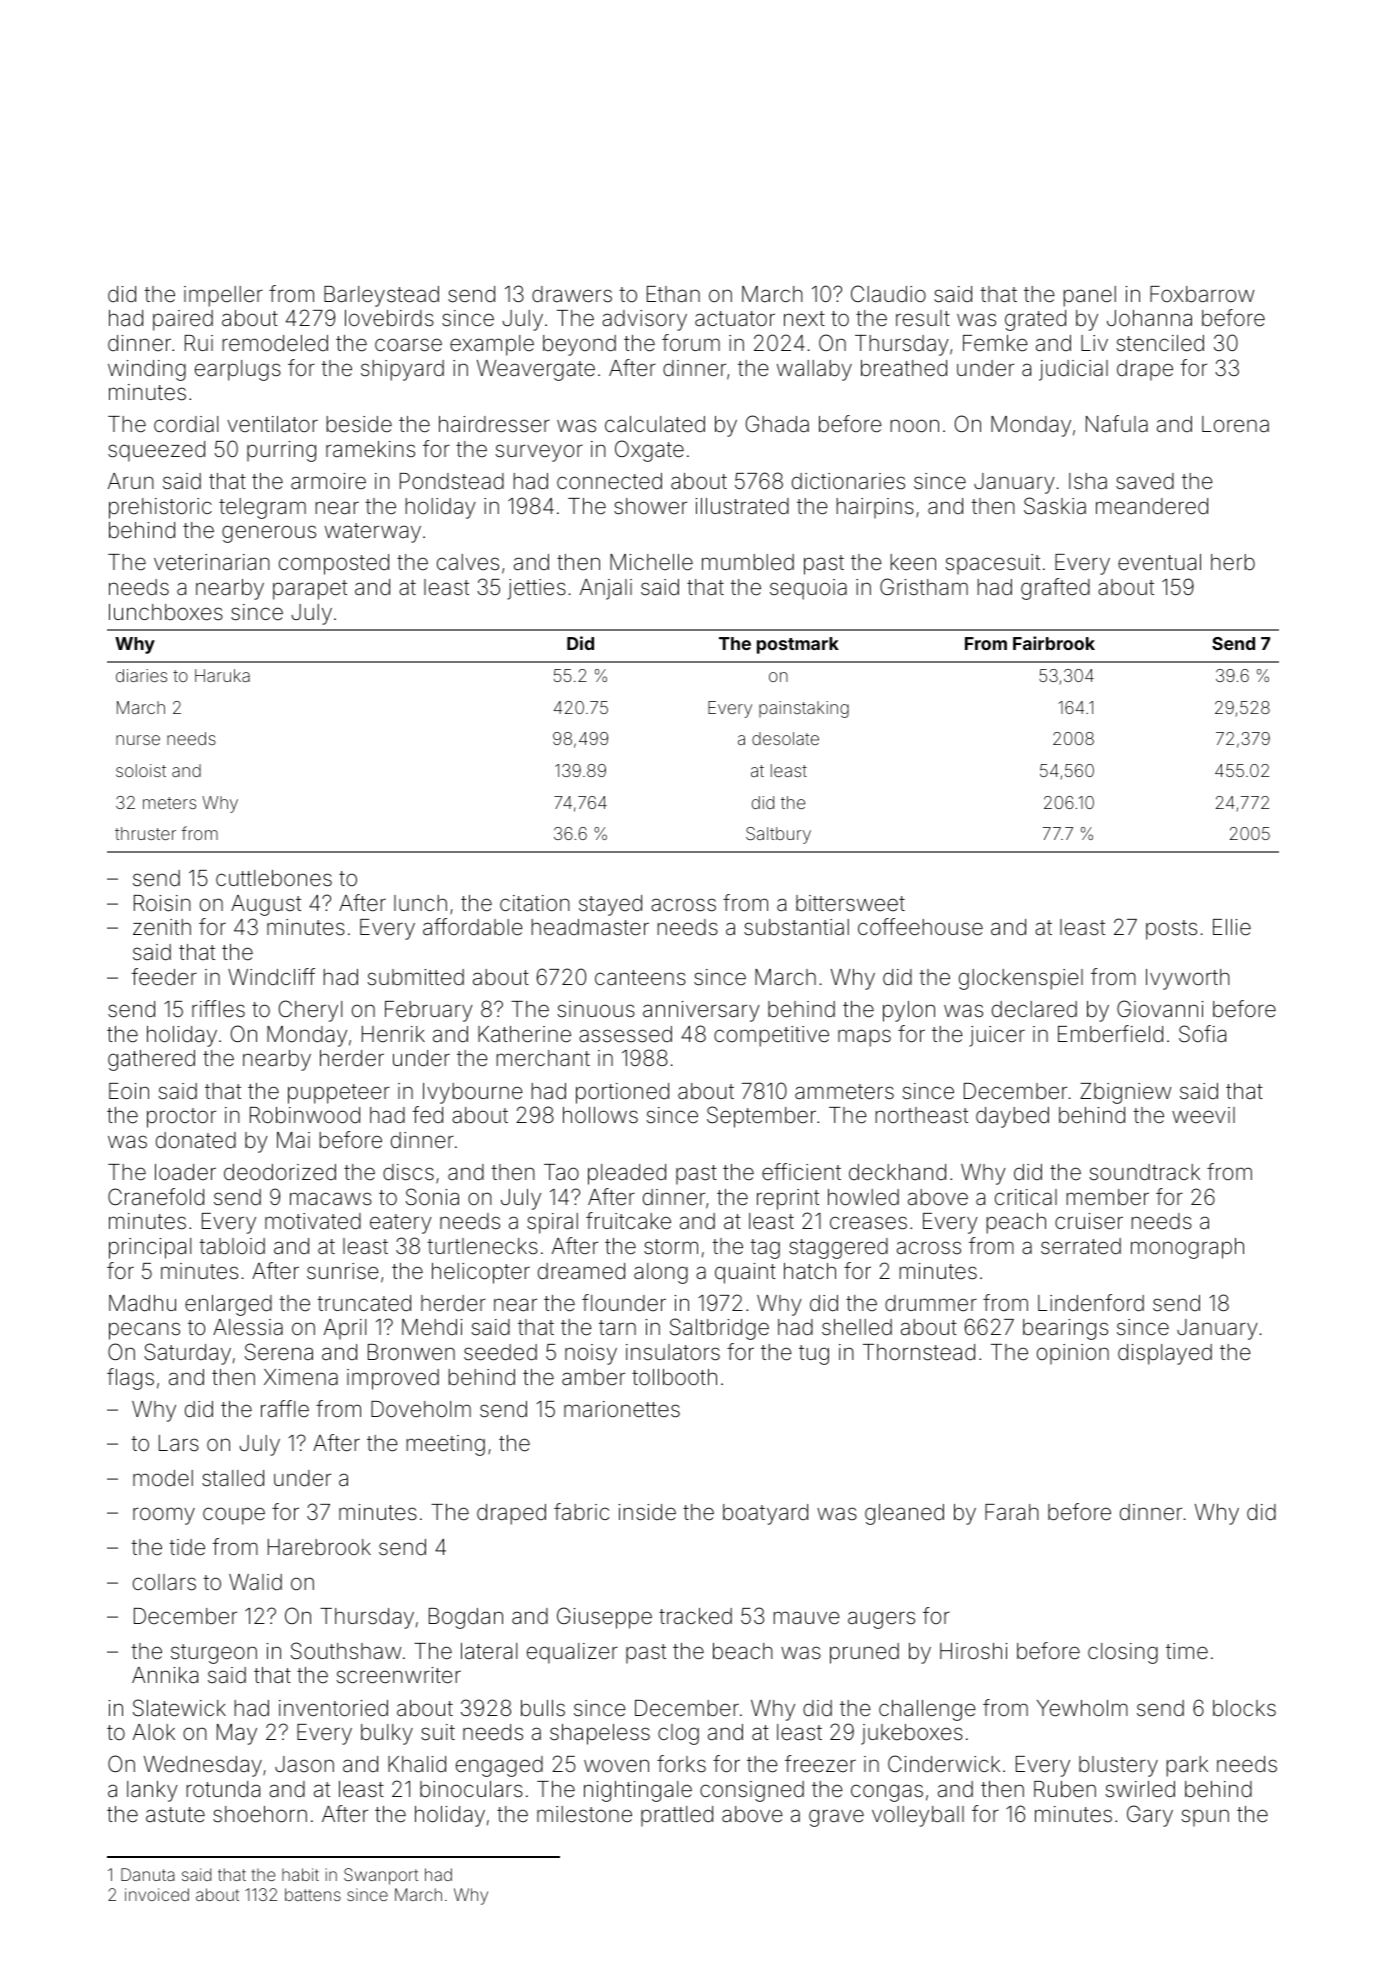  Describe the element at coordinates (888, 294) in the screenshot. I see `Claudio` at that location.
